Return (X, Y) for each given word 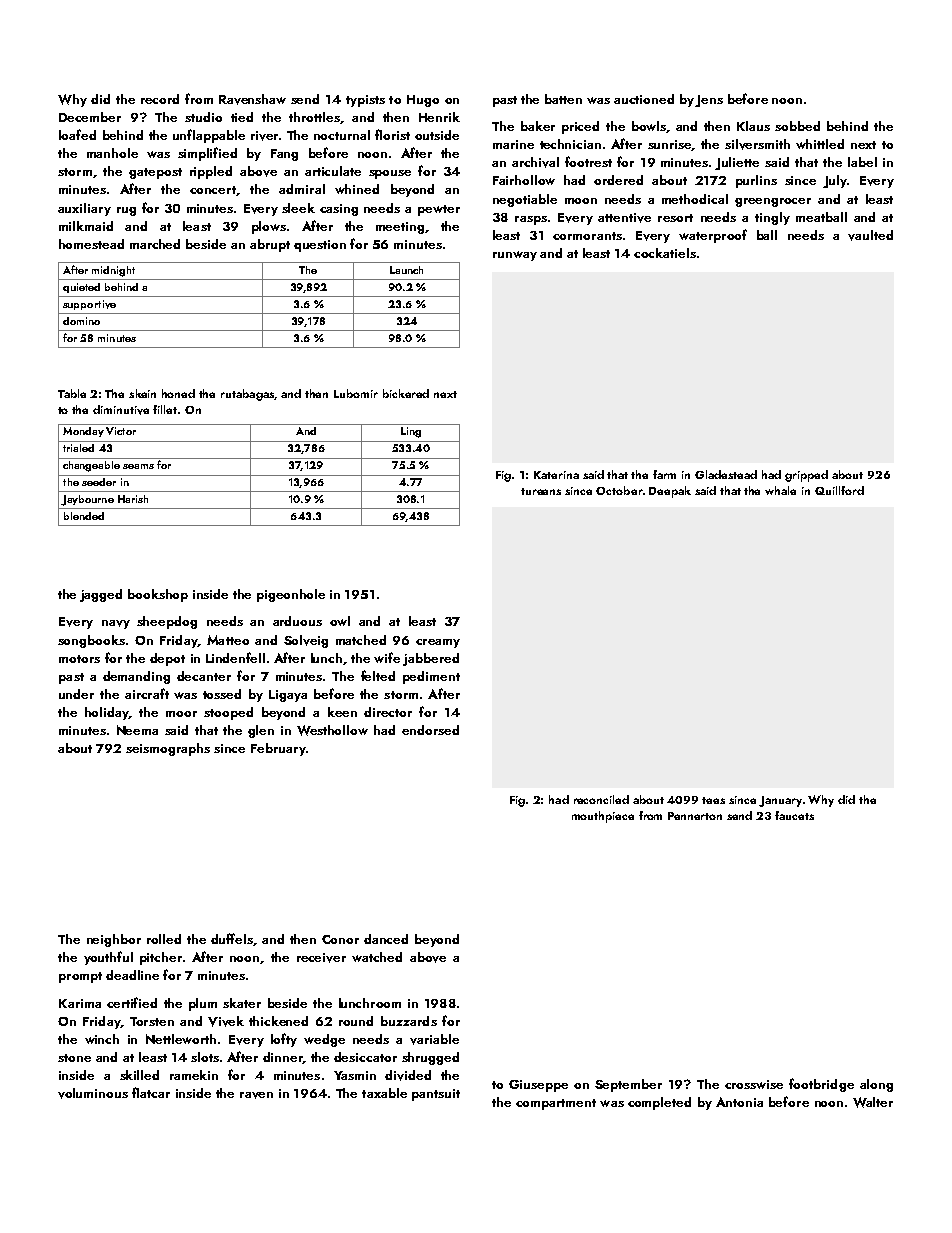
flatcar (151, 1092)
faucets (794, 815)
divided (408, 1075)
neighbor (114, 940)
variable (434, 1039)
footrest (588, 161)
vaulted (870, 235)
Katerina (556, 475)
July (835, 181)
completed (659, 1103)
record (160, 99)
